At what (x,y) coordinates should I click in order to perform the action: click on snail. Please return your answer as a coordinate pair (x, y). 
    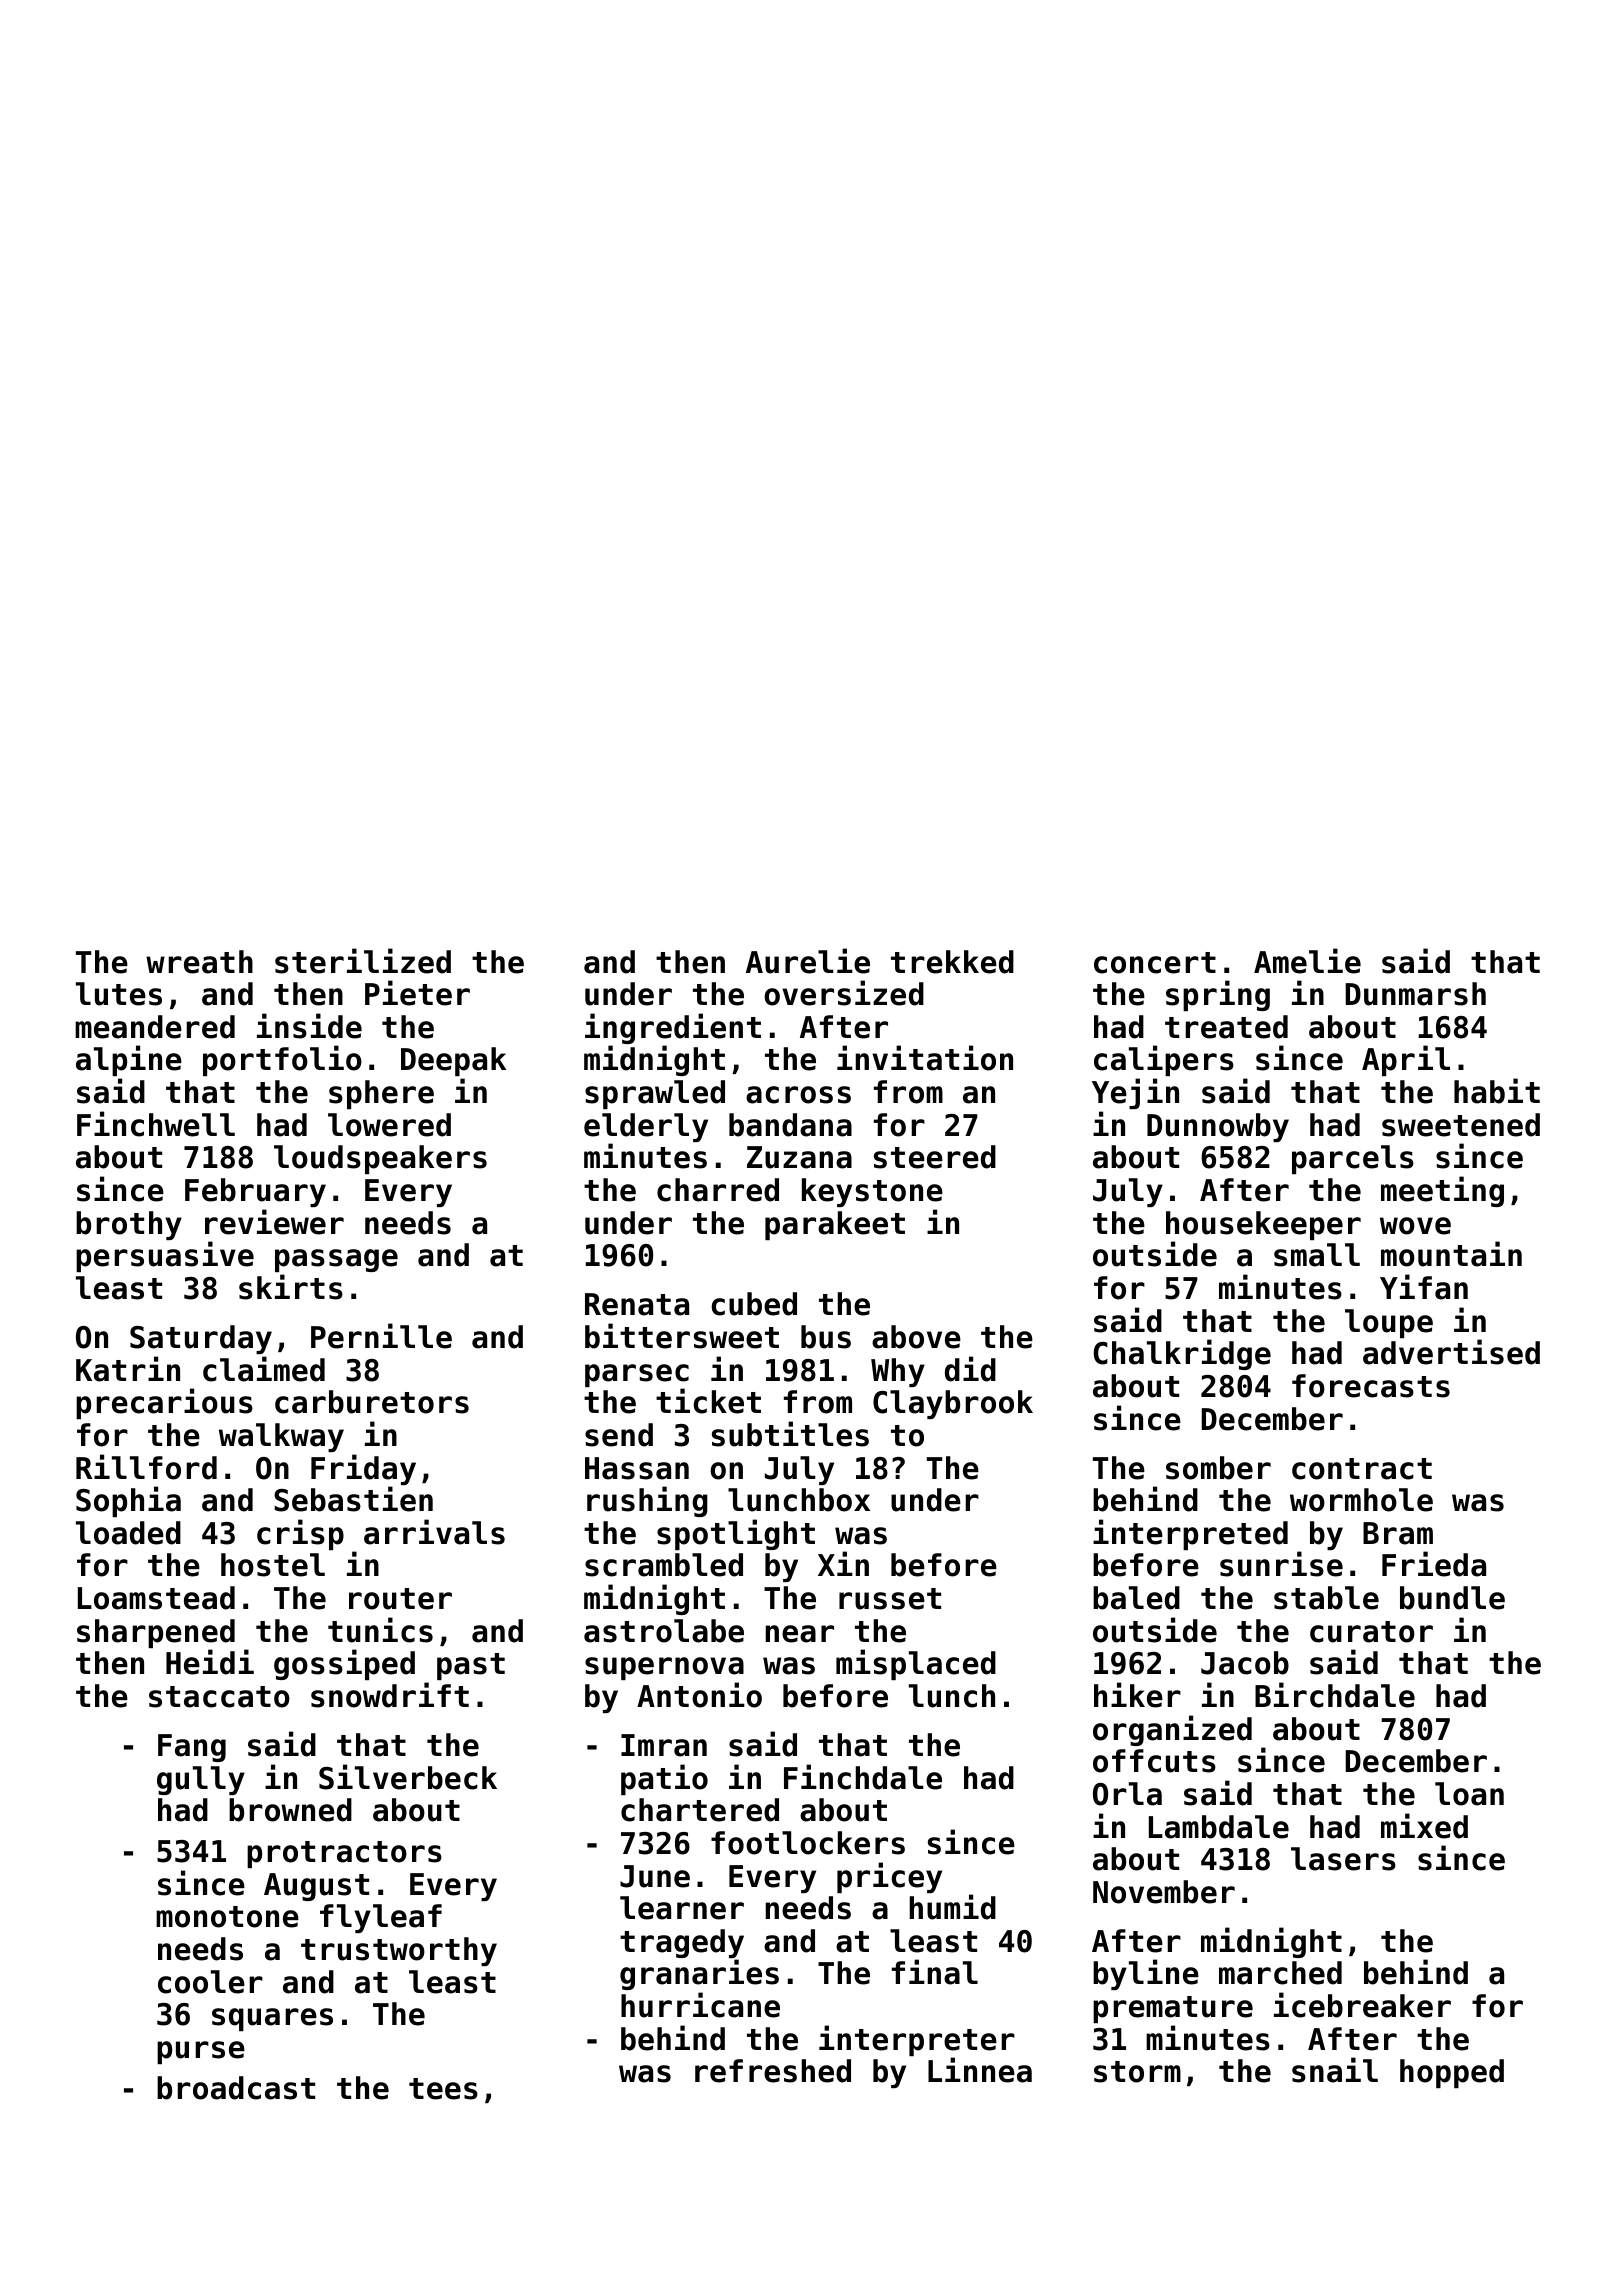
    Looking at the image, I should click on (1335, 2070).
